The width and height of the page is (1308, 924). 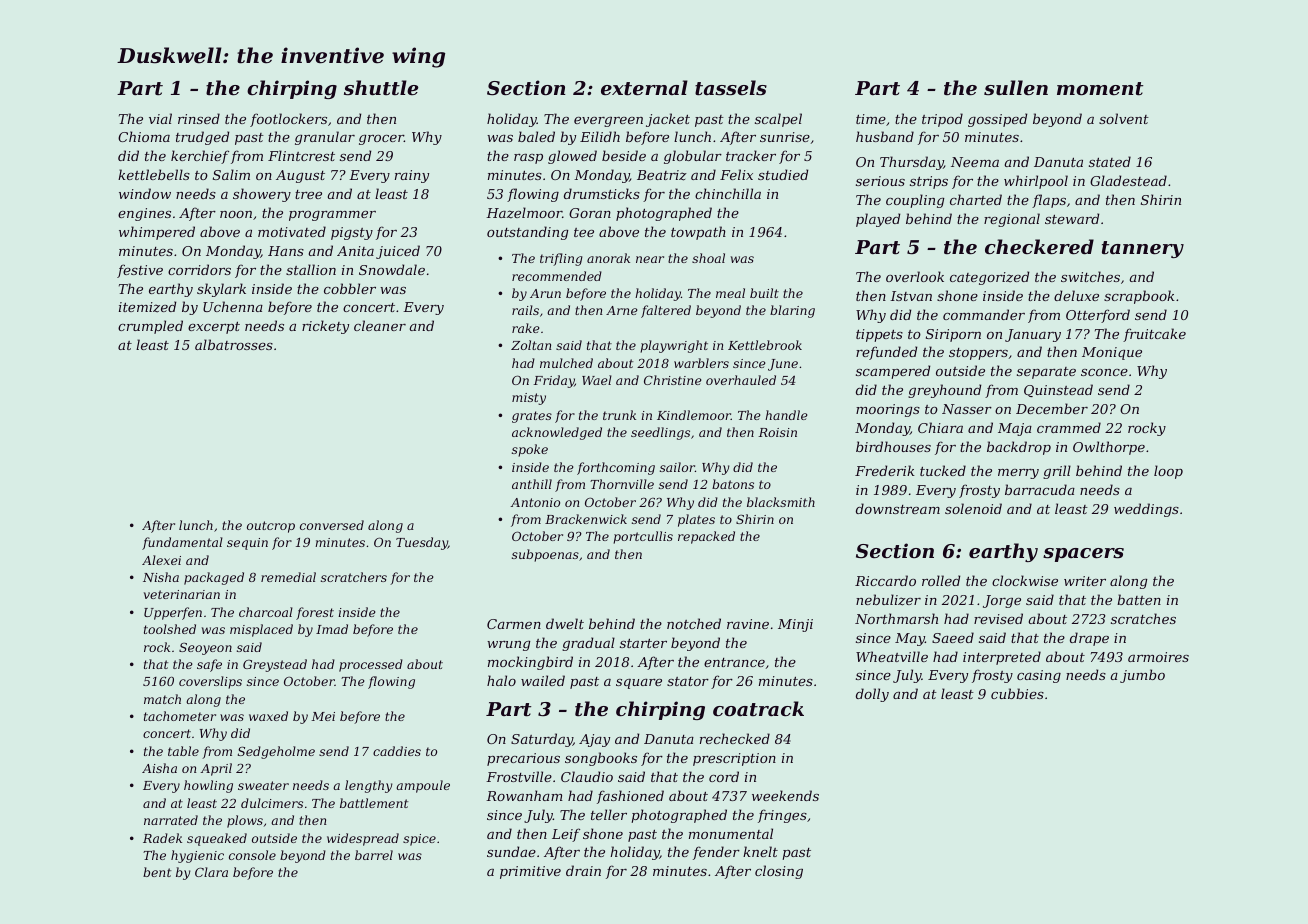 I want to click on battlement, so click(x=374, y=803).
